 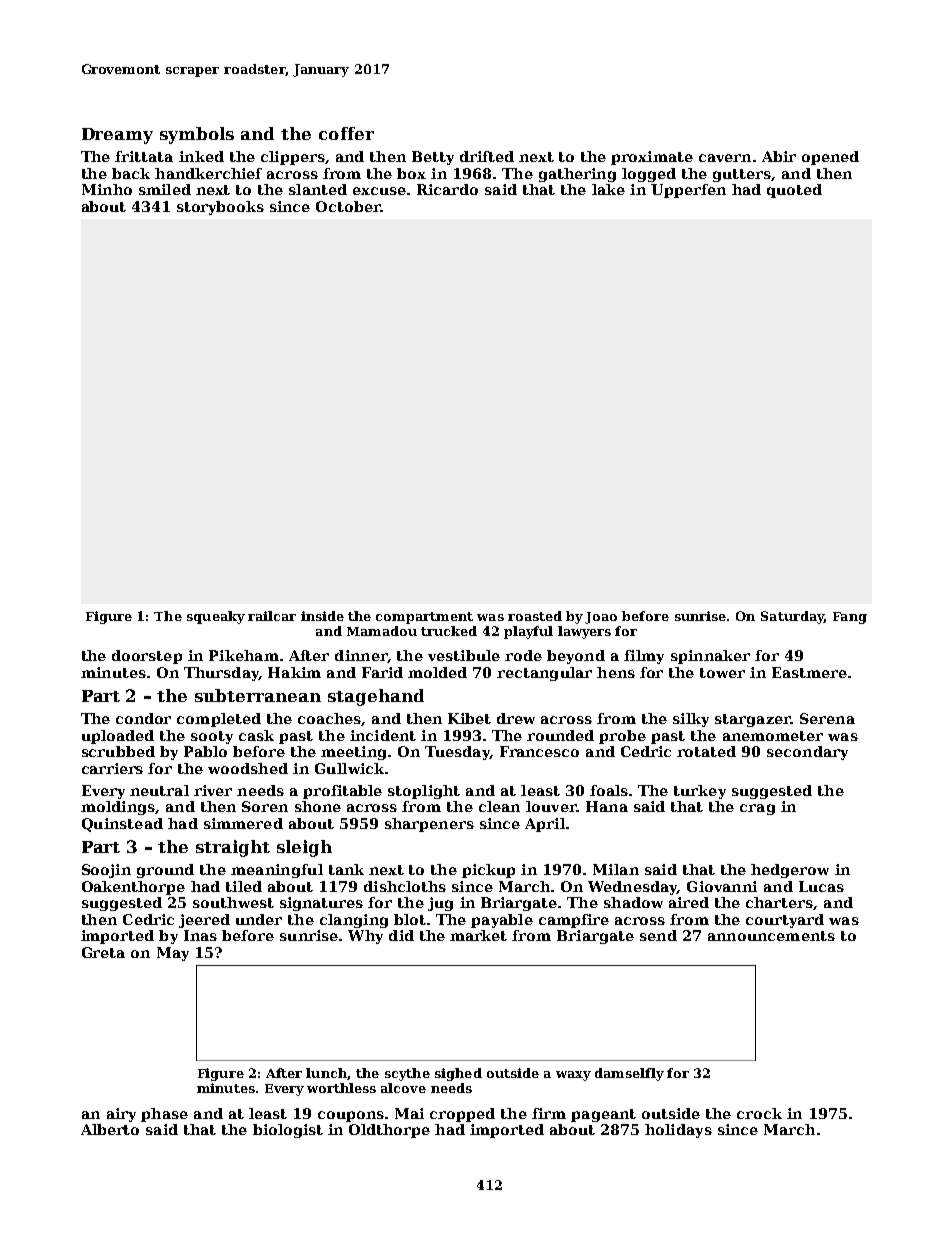 What do you see at coordinates (573, 1076) in the image?
I see `waxy` at bounding box center [573, 1076].
